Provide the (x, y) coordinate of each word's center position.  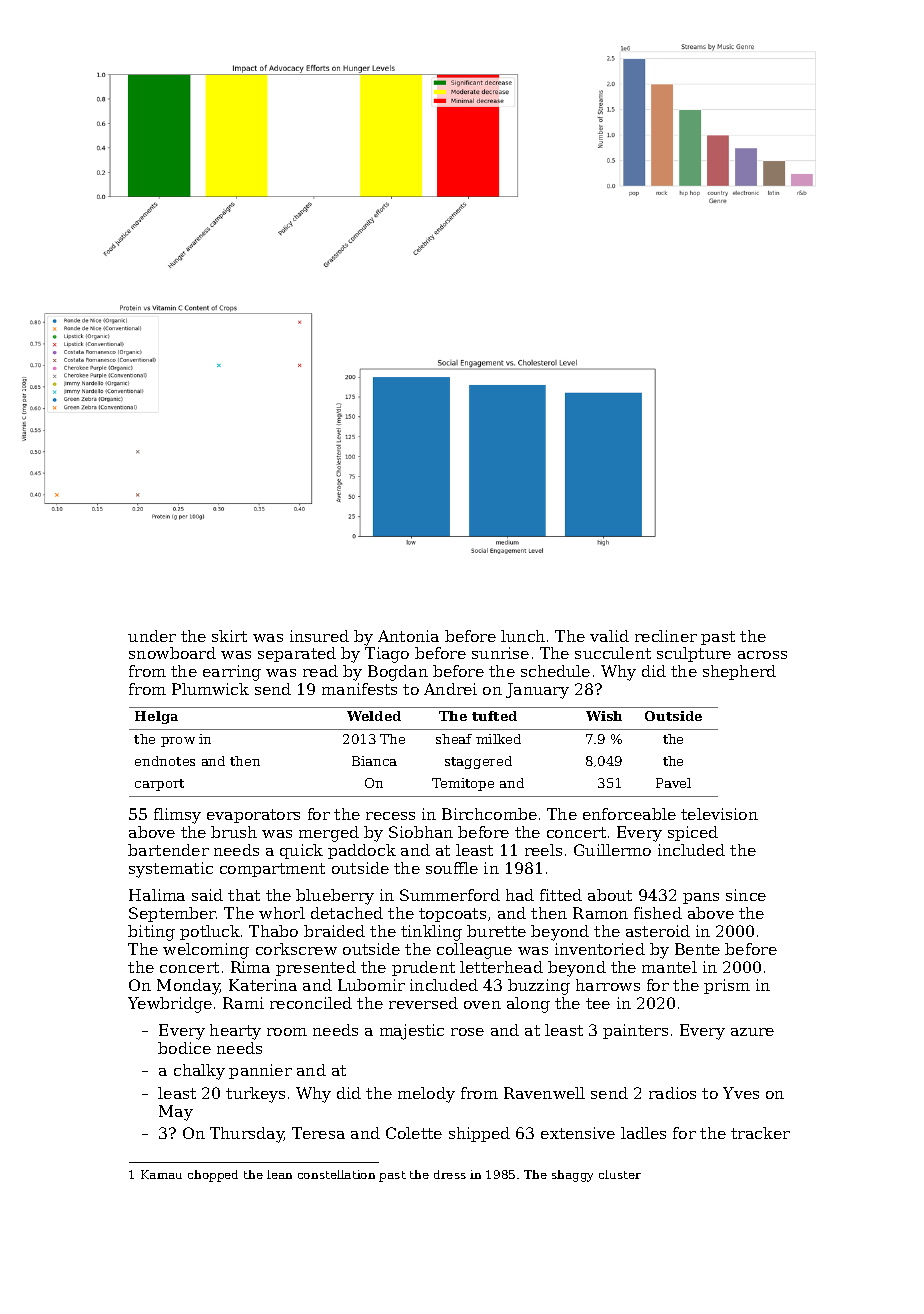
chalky (199, 1072)
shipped (479, 1134)
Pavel (673, 783)
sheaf (454, 739)
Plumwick (210, 689)
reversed (423, 1003)
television (719, 814)
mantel (669, 967)
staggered (478, 762)
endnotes (165, 761)
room (287, 1032)
